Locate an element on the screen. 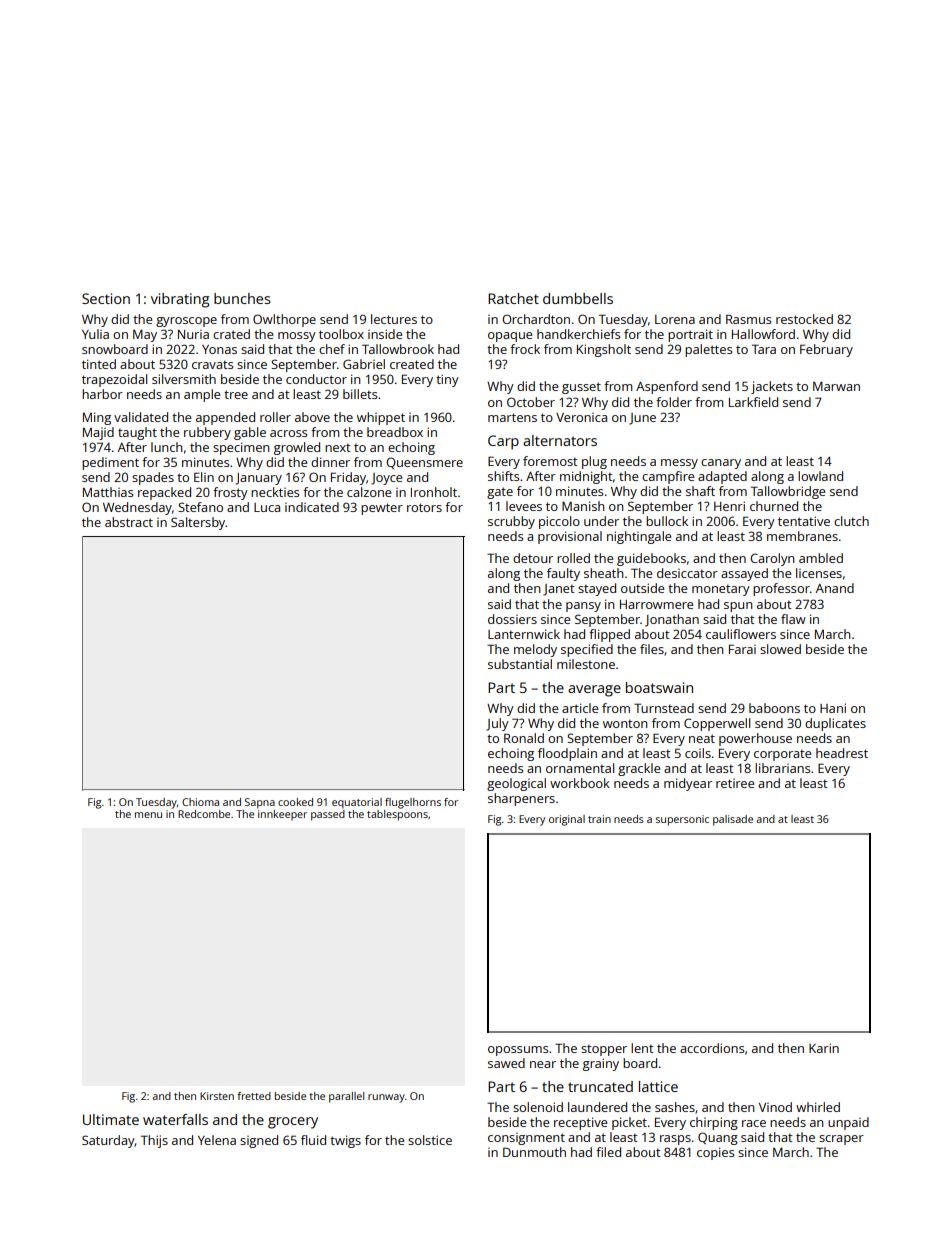  Luca is located at coordinates (267, 507).
